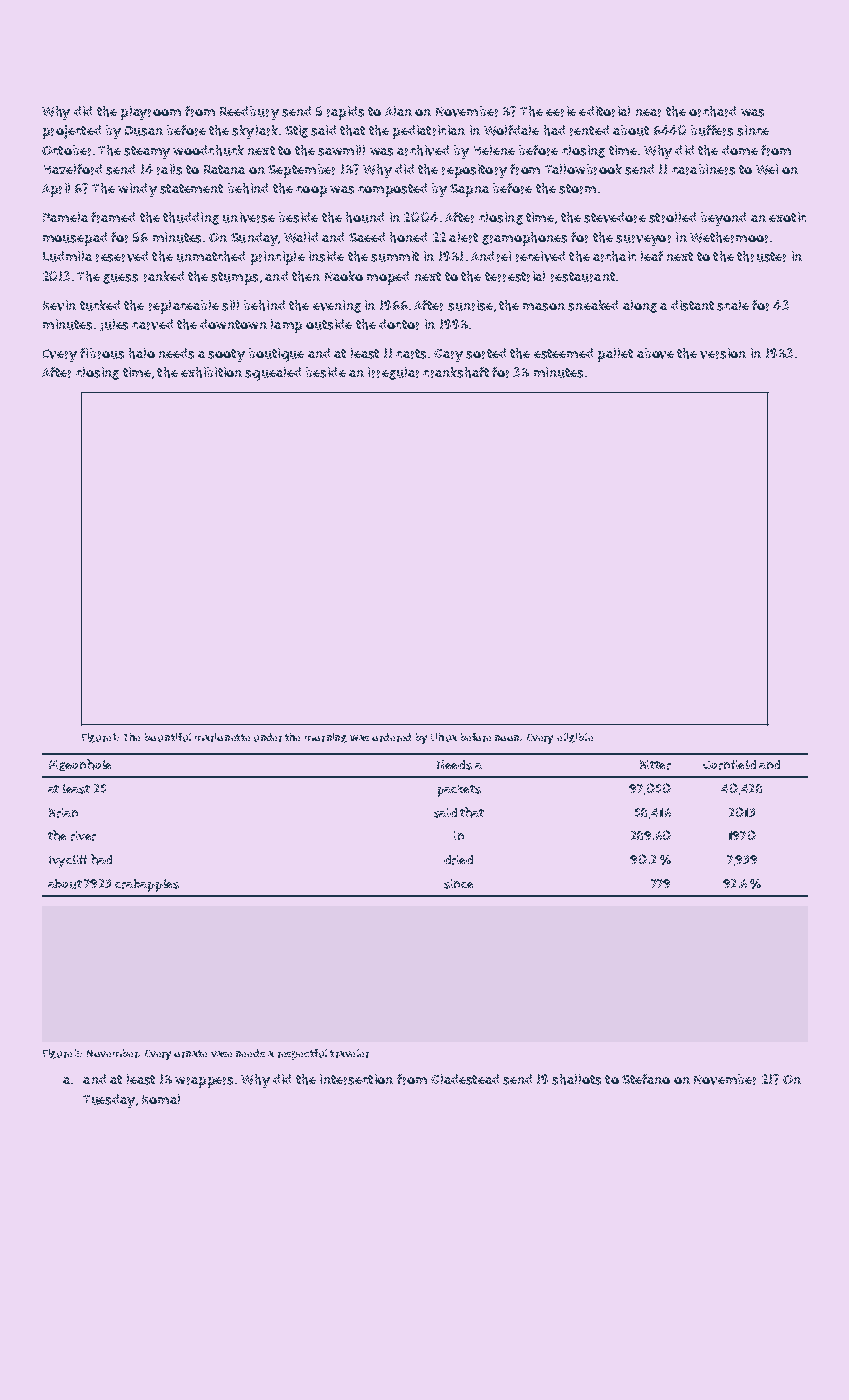  I want to click on rapids, so click(345, 113).
